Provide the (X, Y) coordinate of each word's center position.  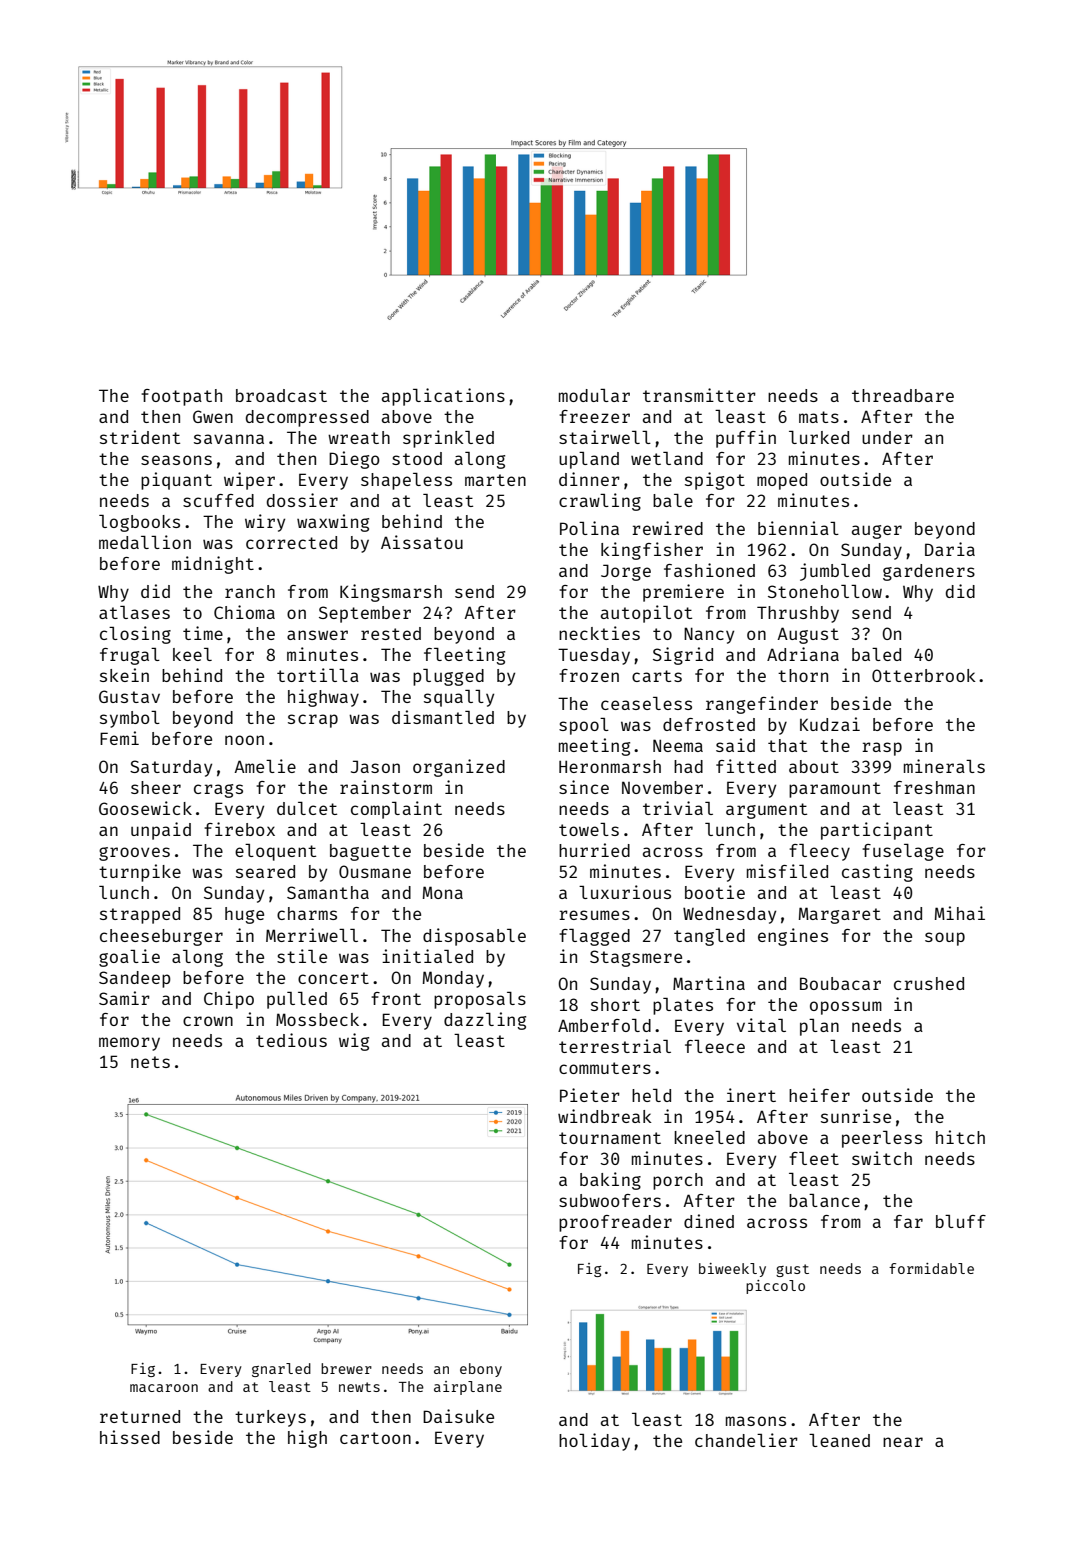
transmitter (699, 395)
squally (459, 698)
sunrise (856, 1116)
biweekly (732, 1270)
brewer (346, 1368)
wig (354, 1042)
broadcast (281, 395)
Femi (119, 738)
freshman (934, 787)
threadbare (903, 395)
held (651, 1095)
